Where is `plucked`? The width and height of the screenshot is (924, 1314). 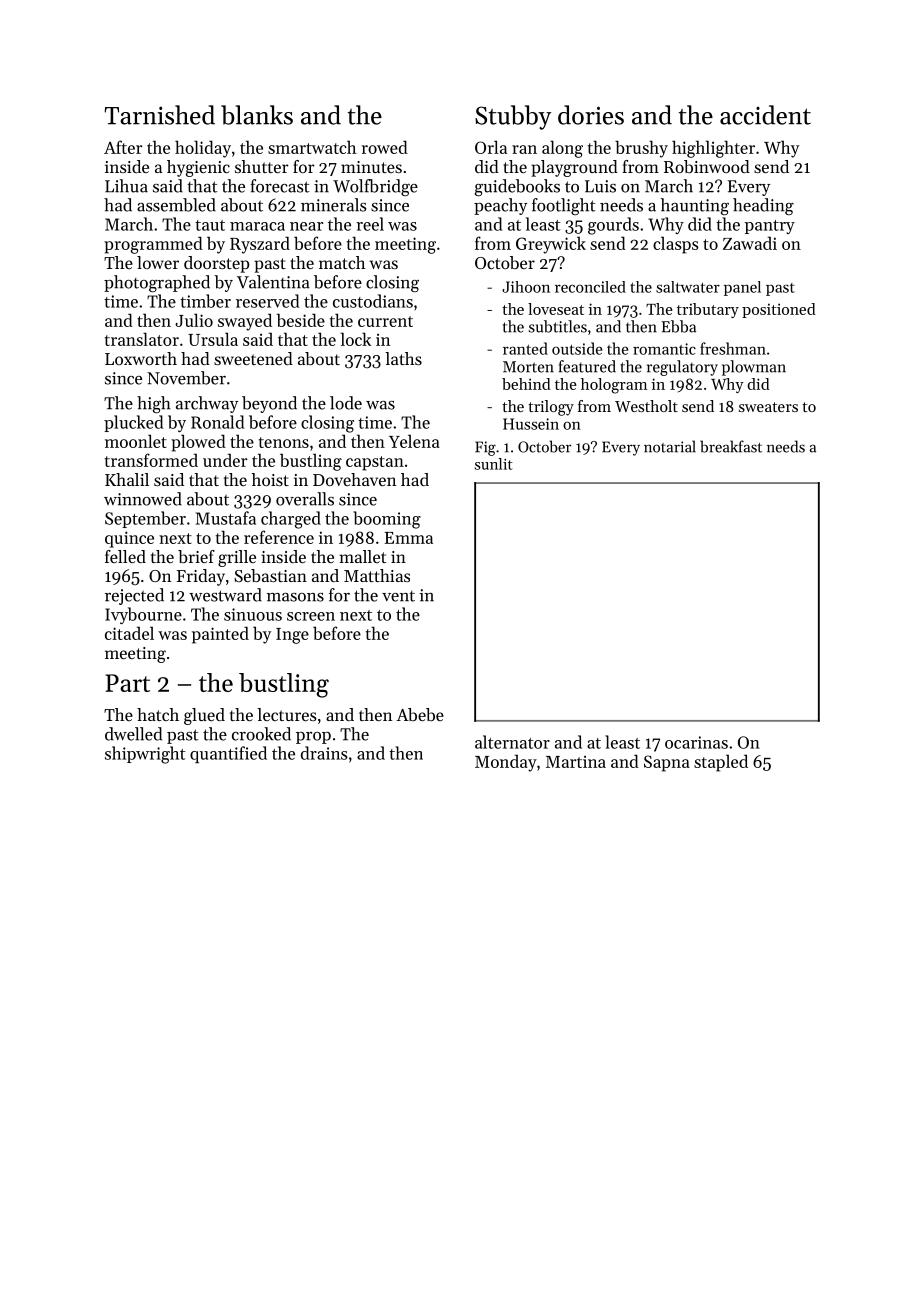 plucked is located at coordinates (133, 423).
